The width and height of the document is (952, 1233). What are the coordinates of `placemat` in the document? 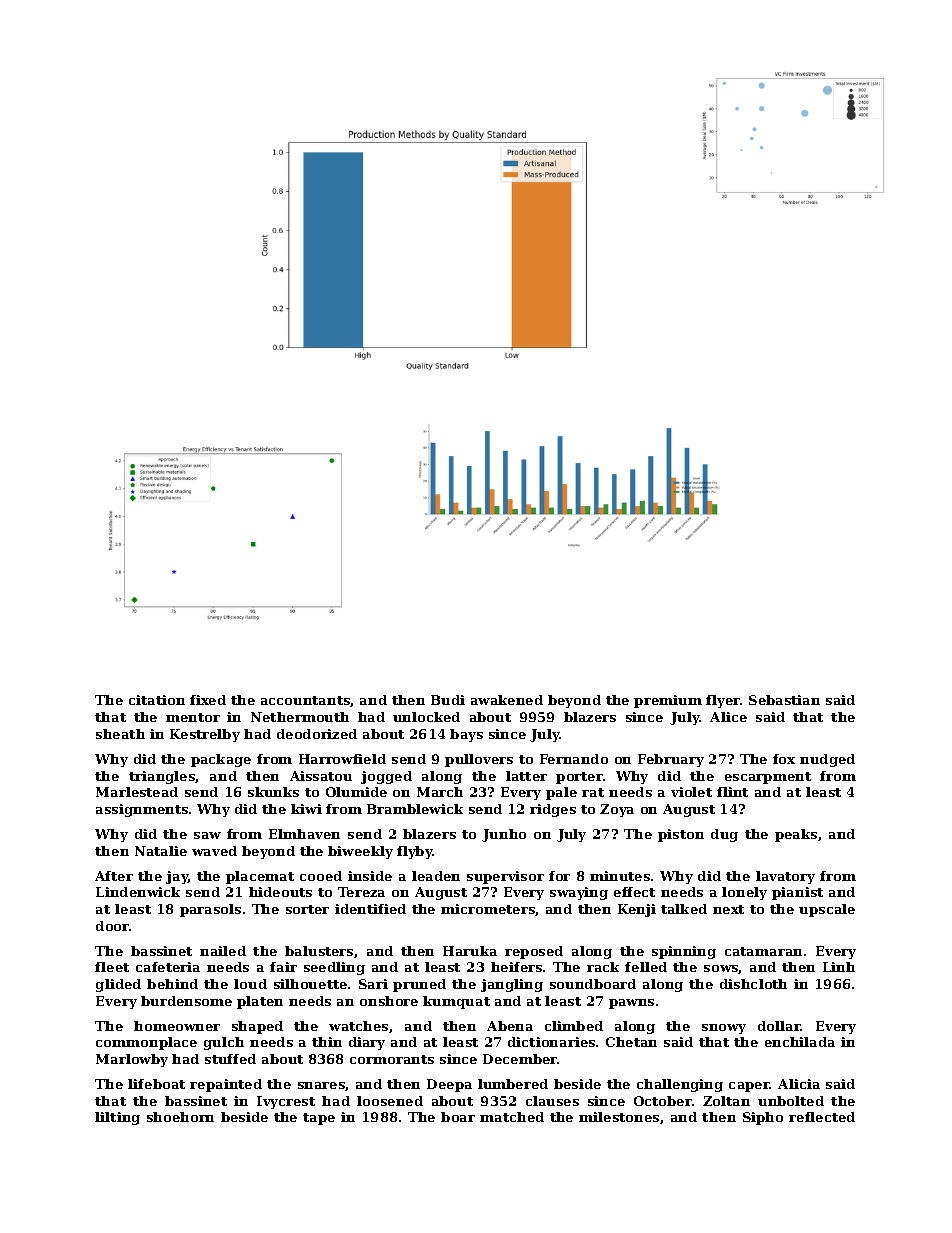 It's located at (260, 877).
